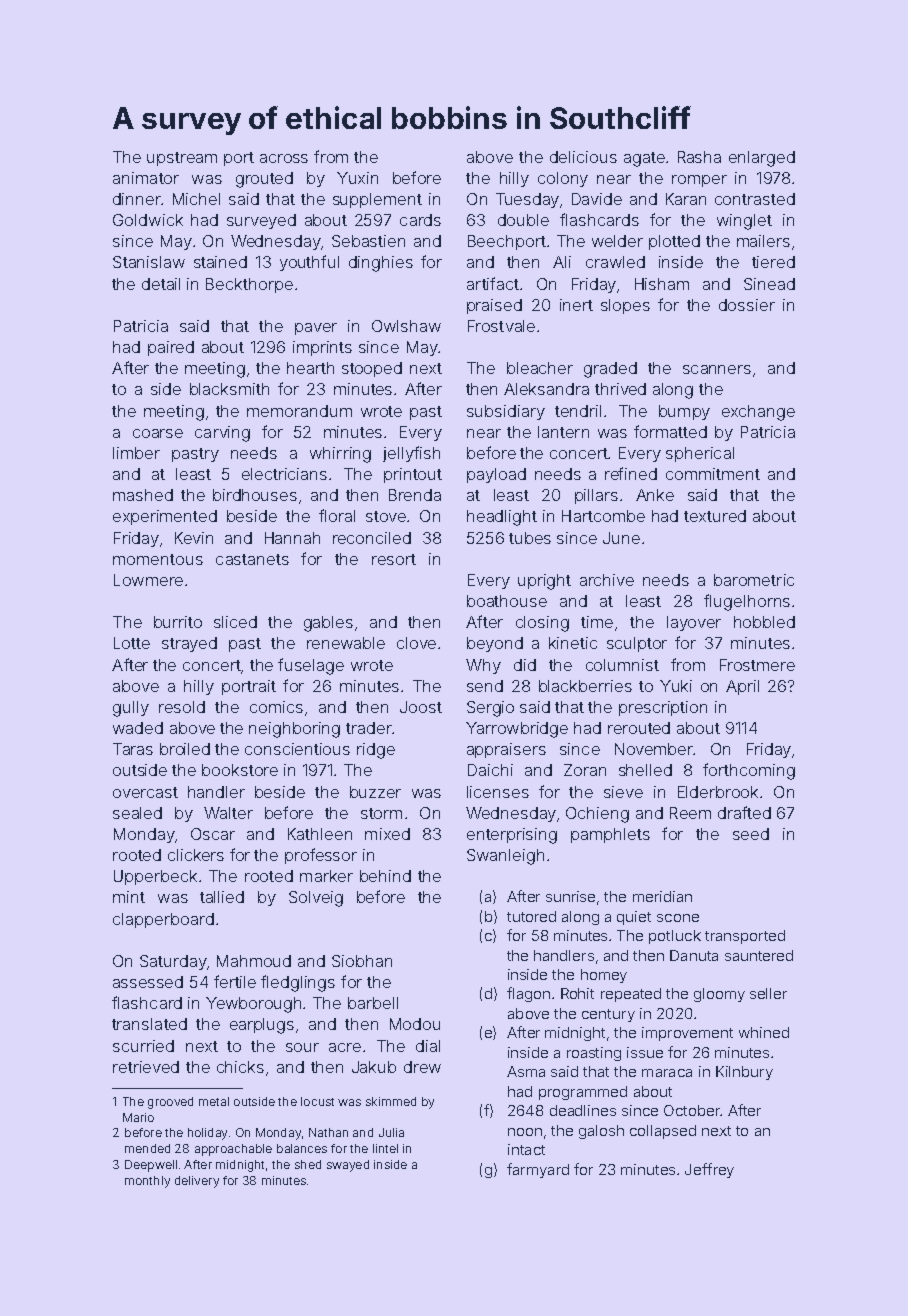 The width and height of the document is (908, 1316). Describe the element at coordinates (699, 157) in the document. I see `Rasha` at that location.
